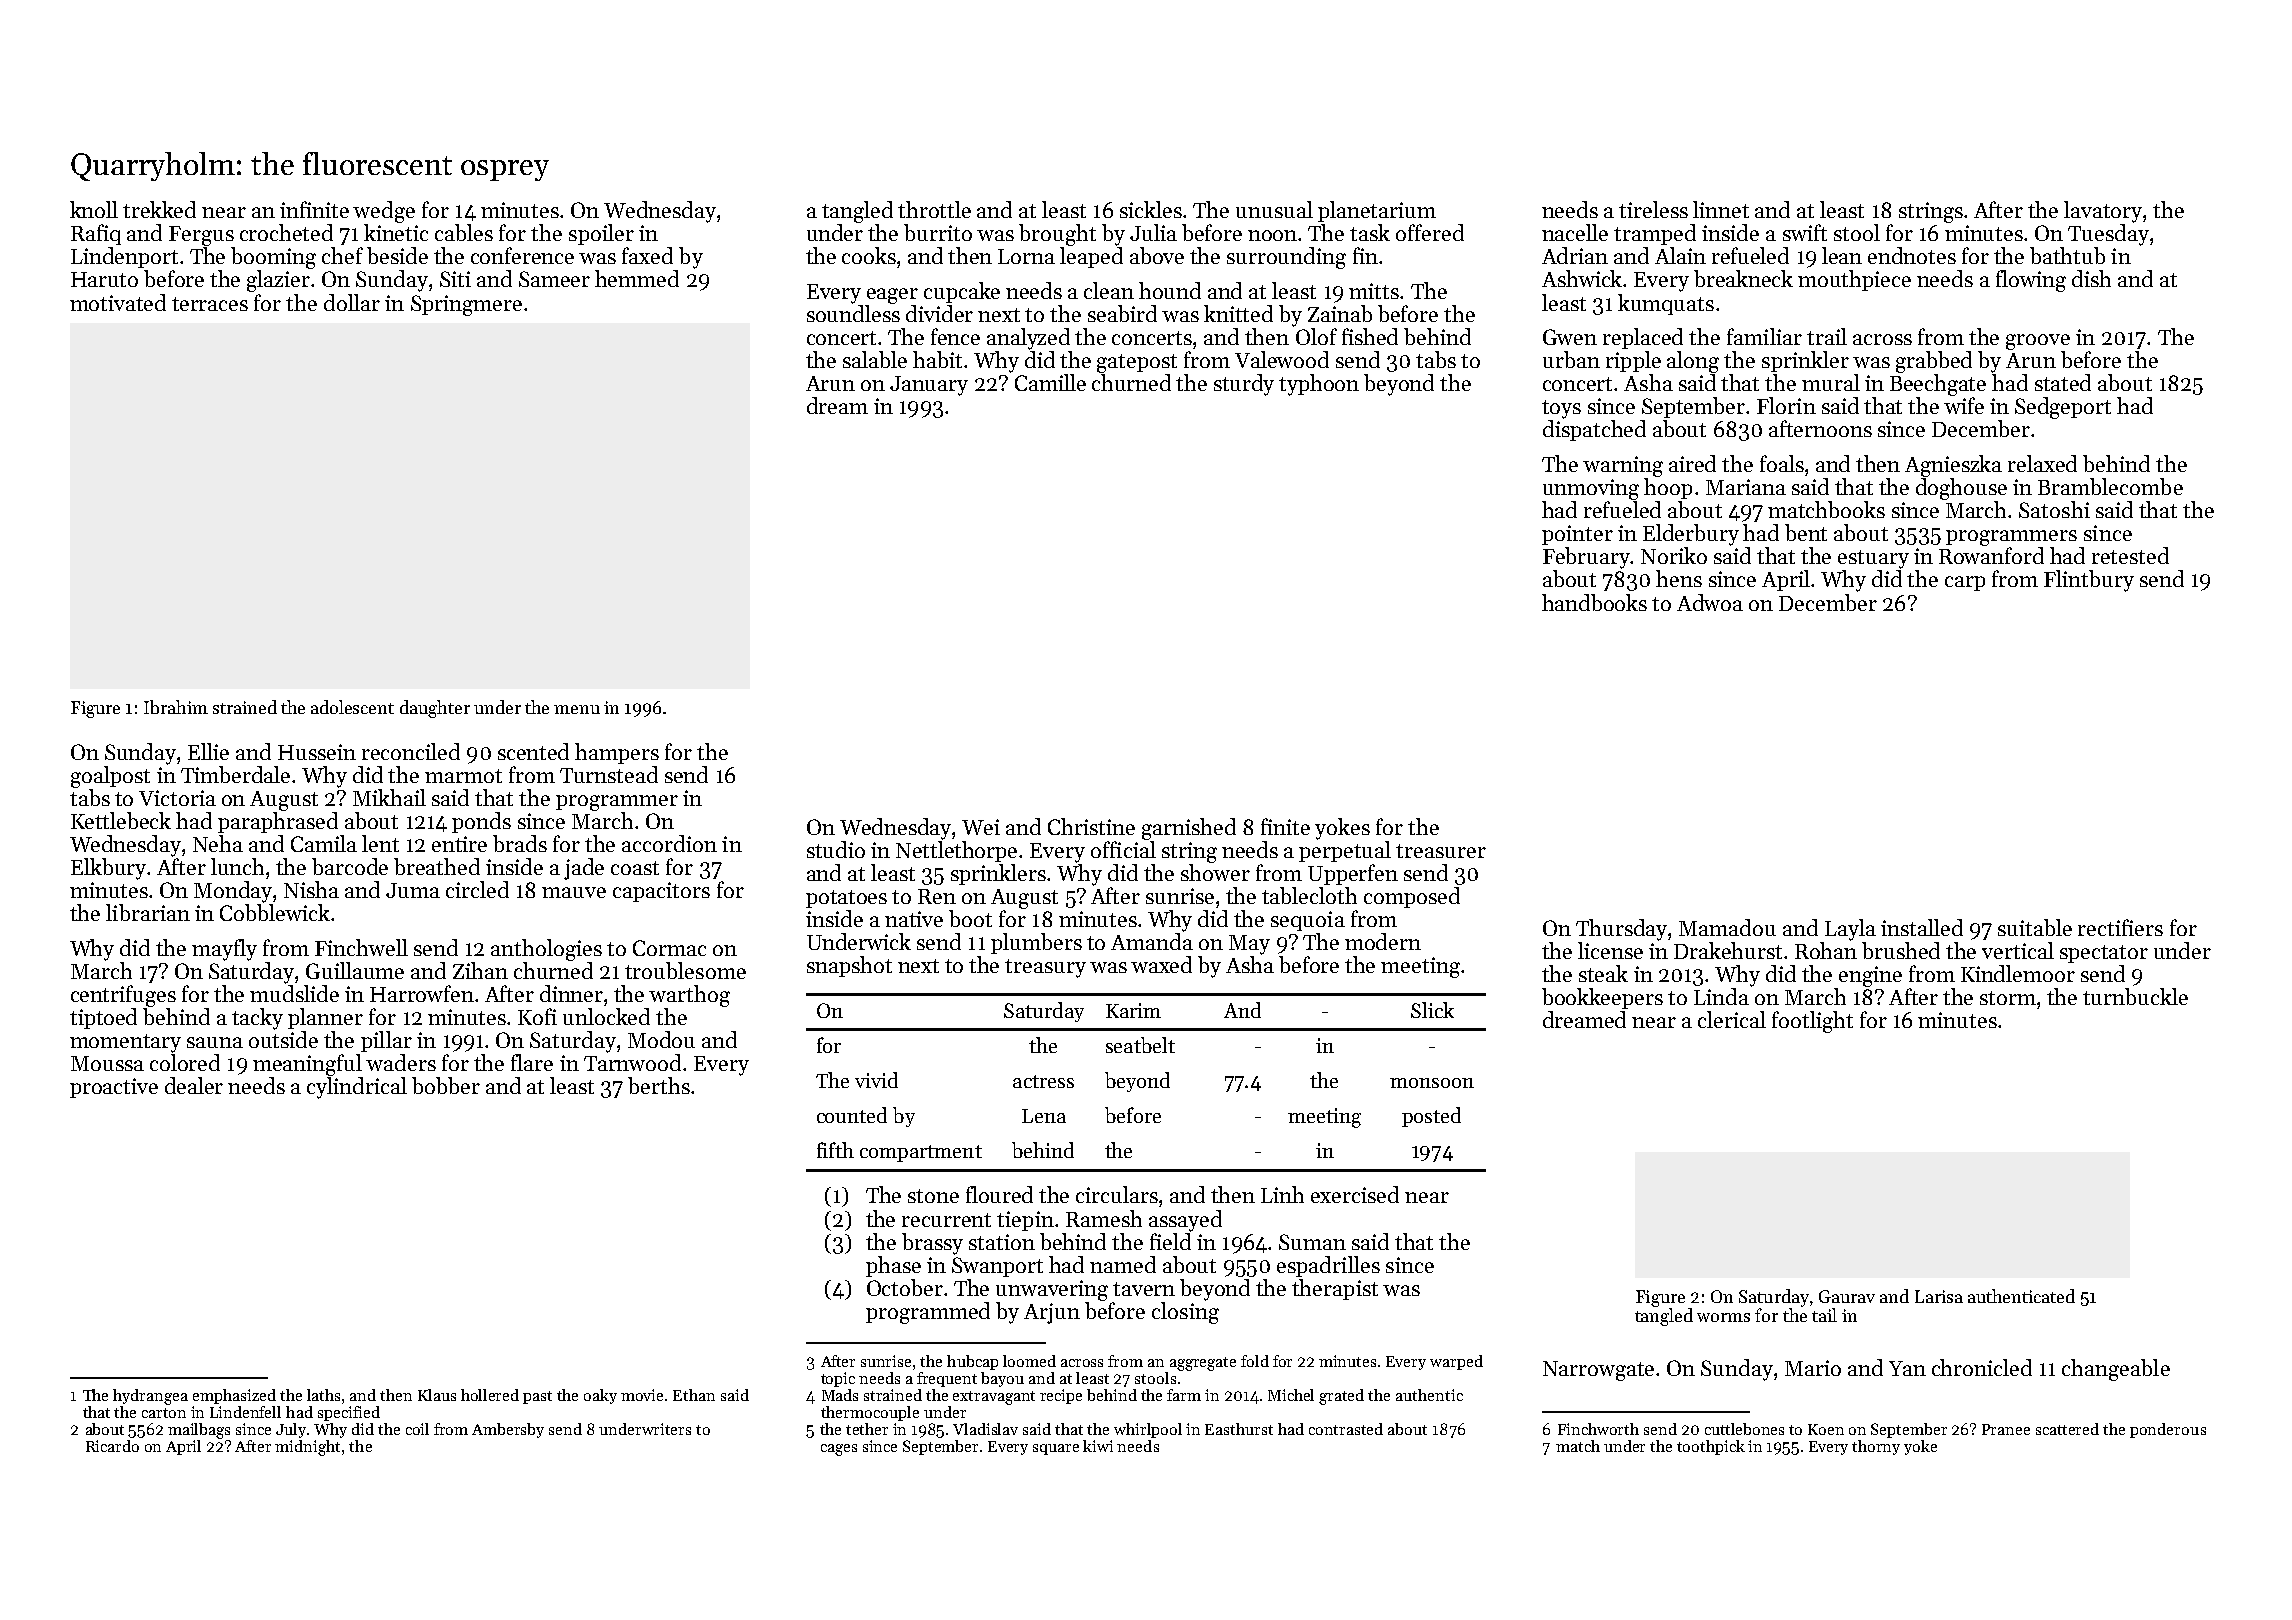 The image size is (2292, 1620). Describe the element at coordinates (307, 1448) in the page. I see `midnight` at that location.
